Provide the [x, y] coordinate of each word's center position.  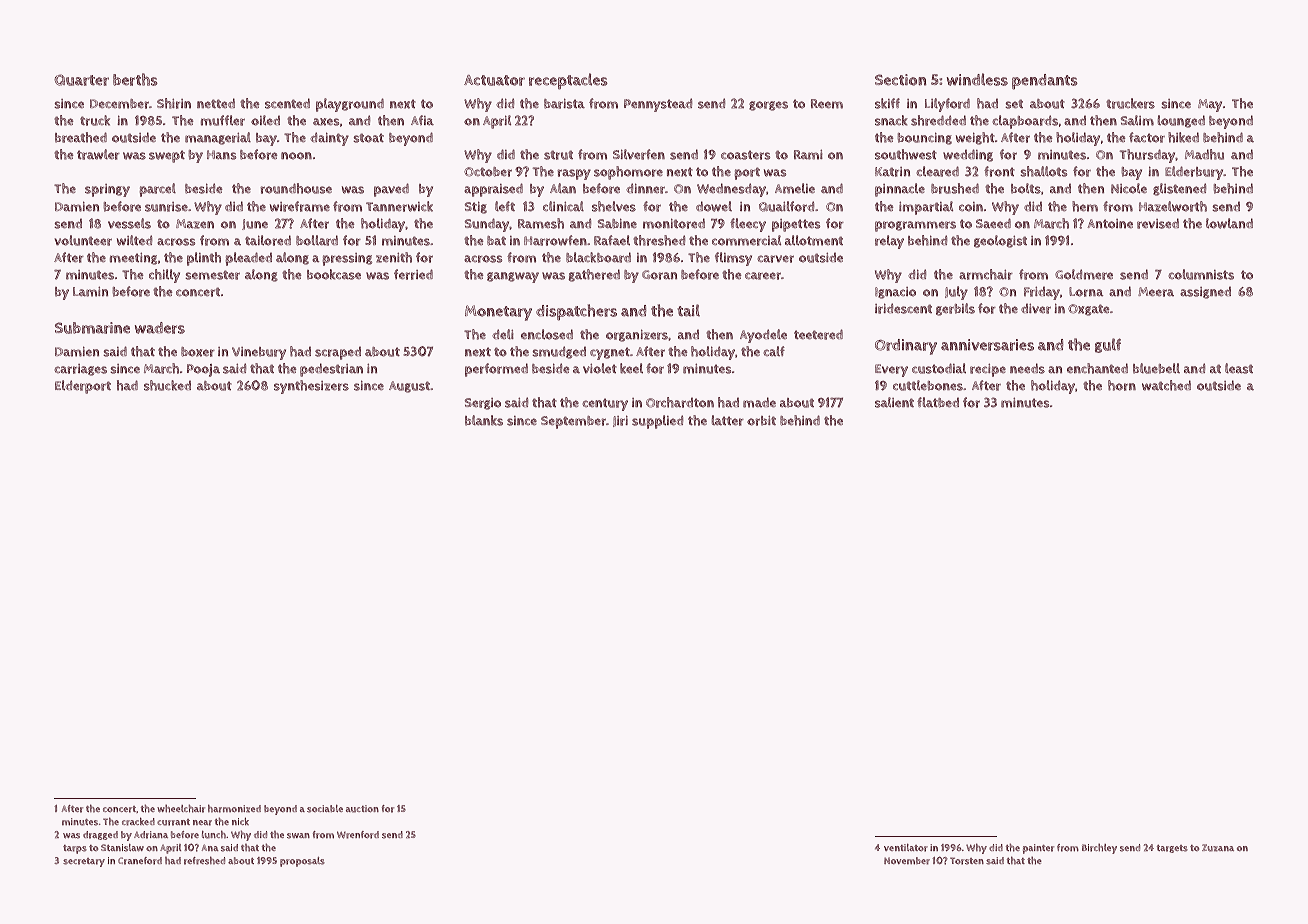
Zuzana [1218, 848]
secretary [84, 862]
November [907, 861]
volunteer [83, 240]
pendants [1045, 82]
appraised [493, 190]
